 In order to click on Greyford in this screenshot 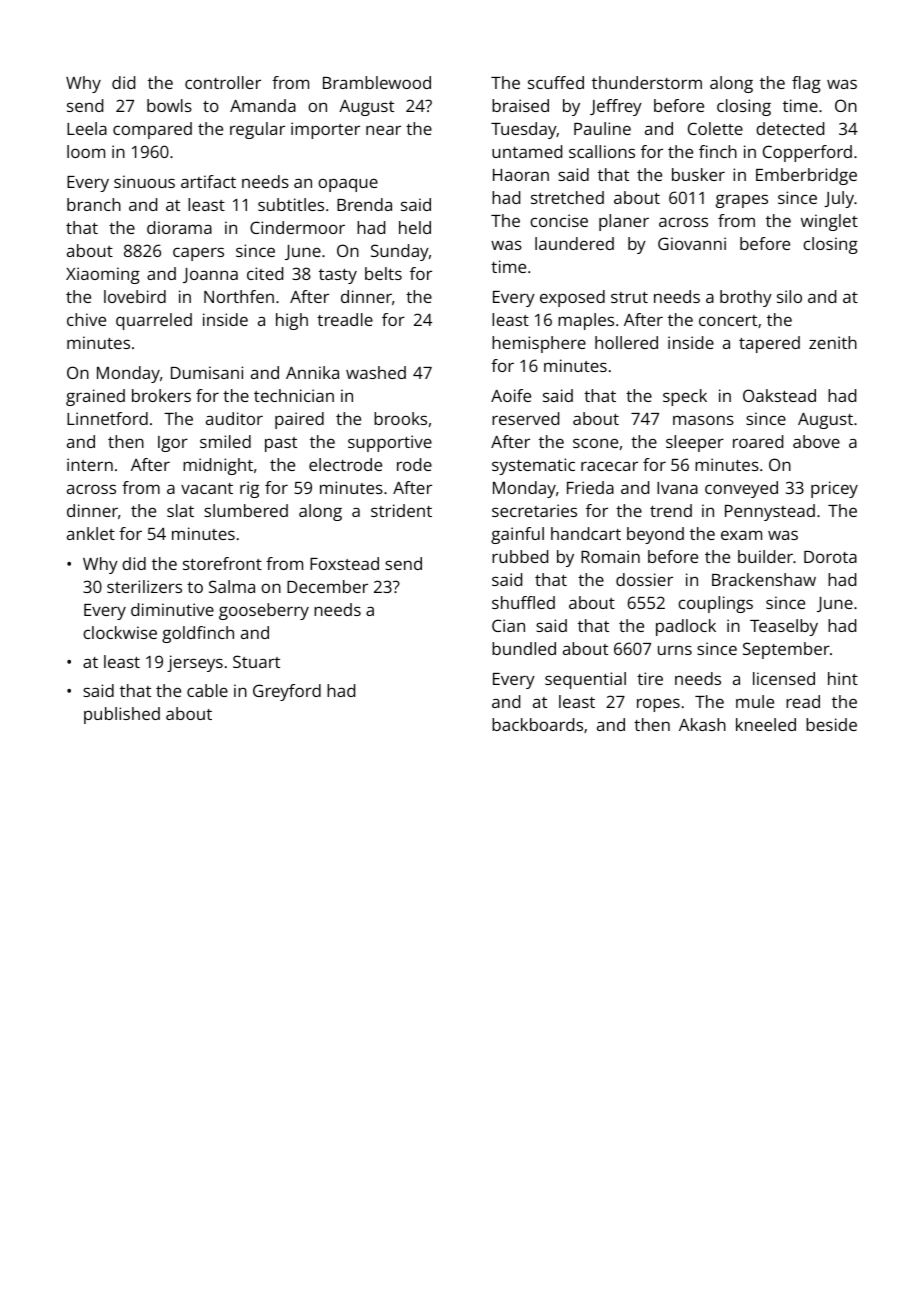, I will do `click(287, 692)`.
